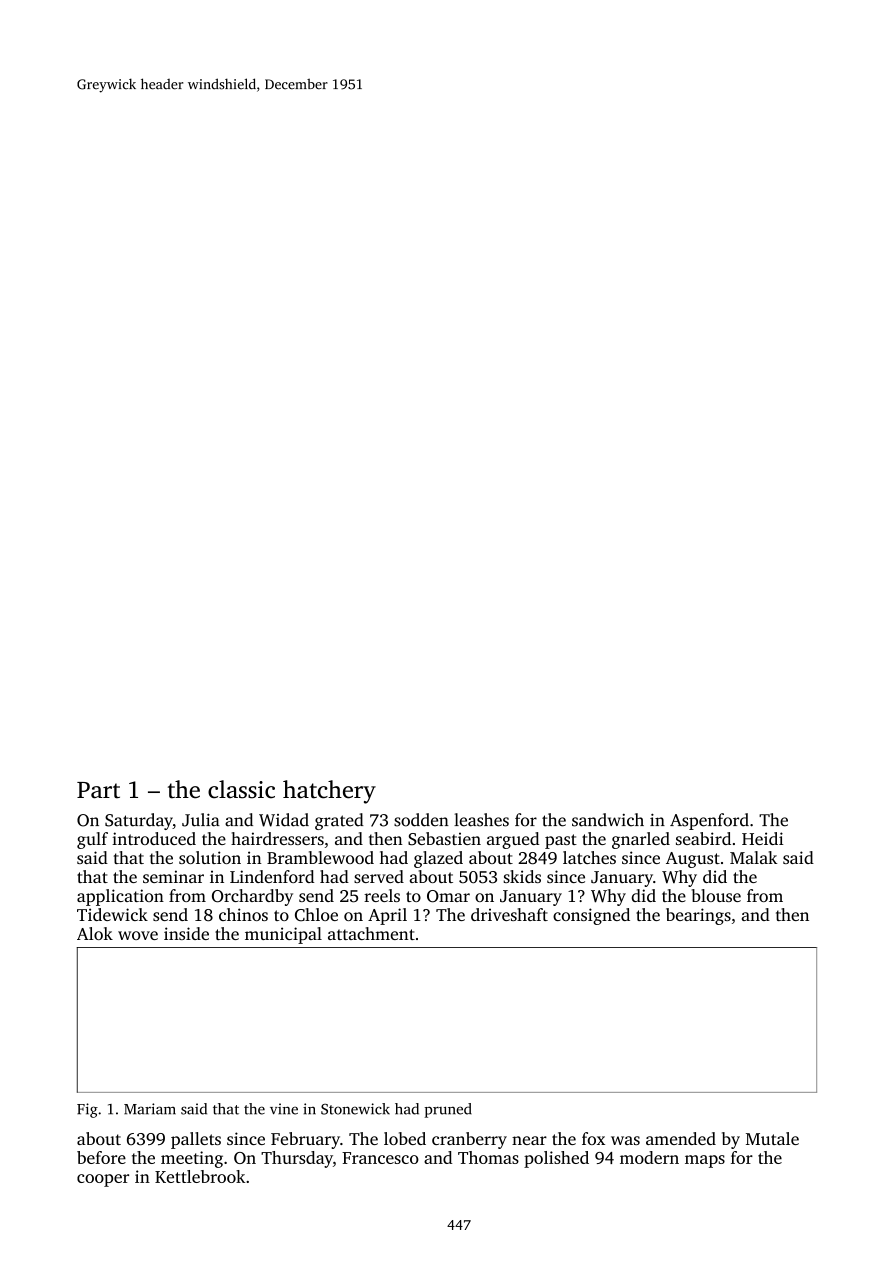  Describe the element at coordinates (698, 916) in the page. I see `bearings` at that location.
